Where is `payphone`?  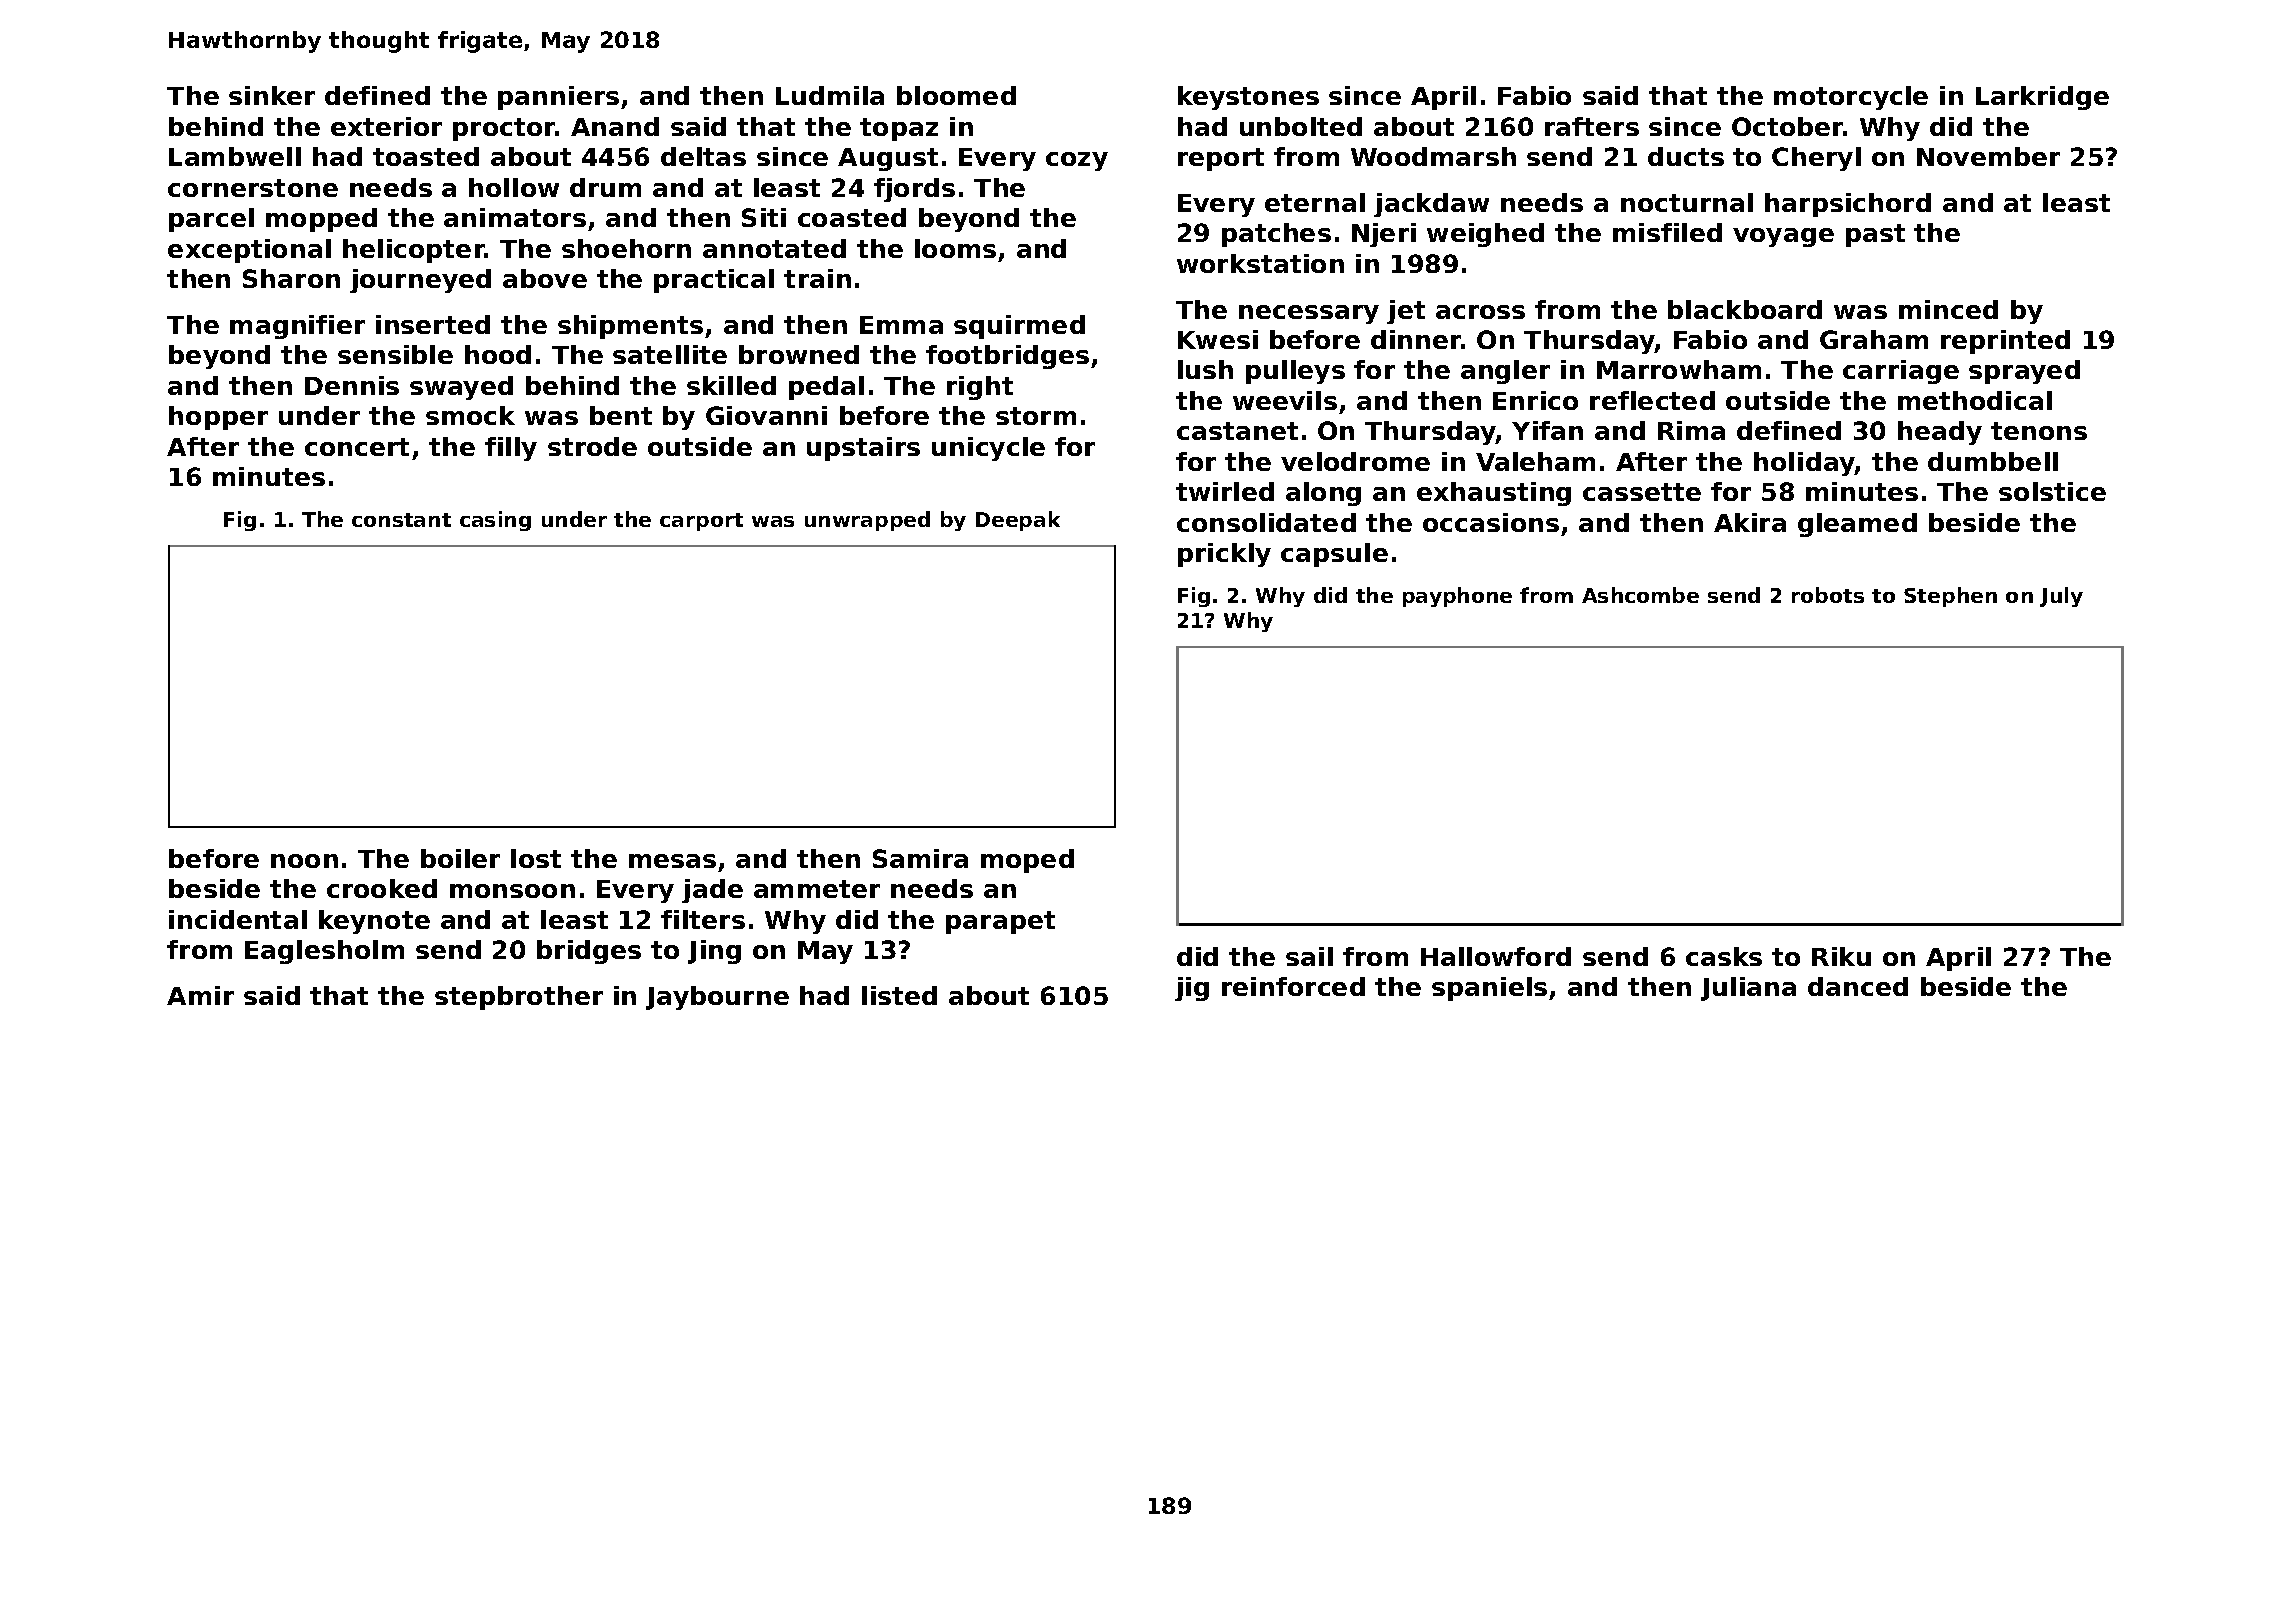
payphone is located at coordinates (1457, 597).
